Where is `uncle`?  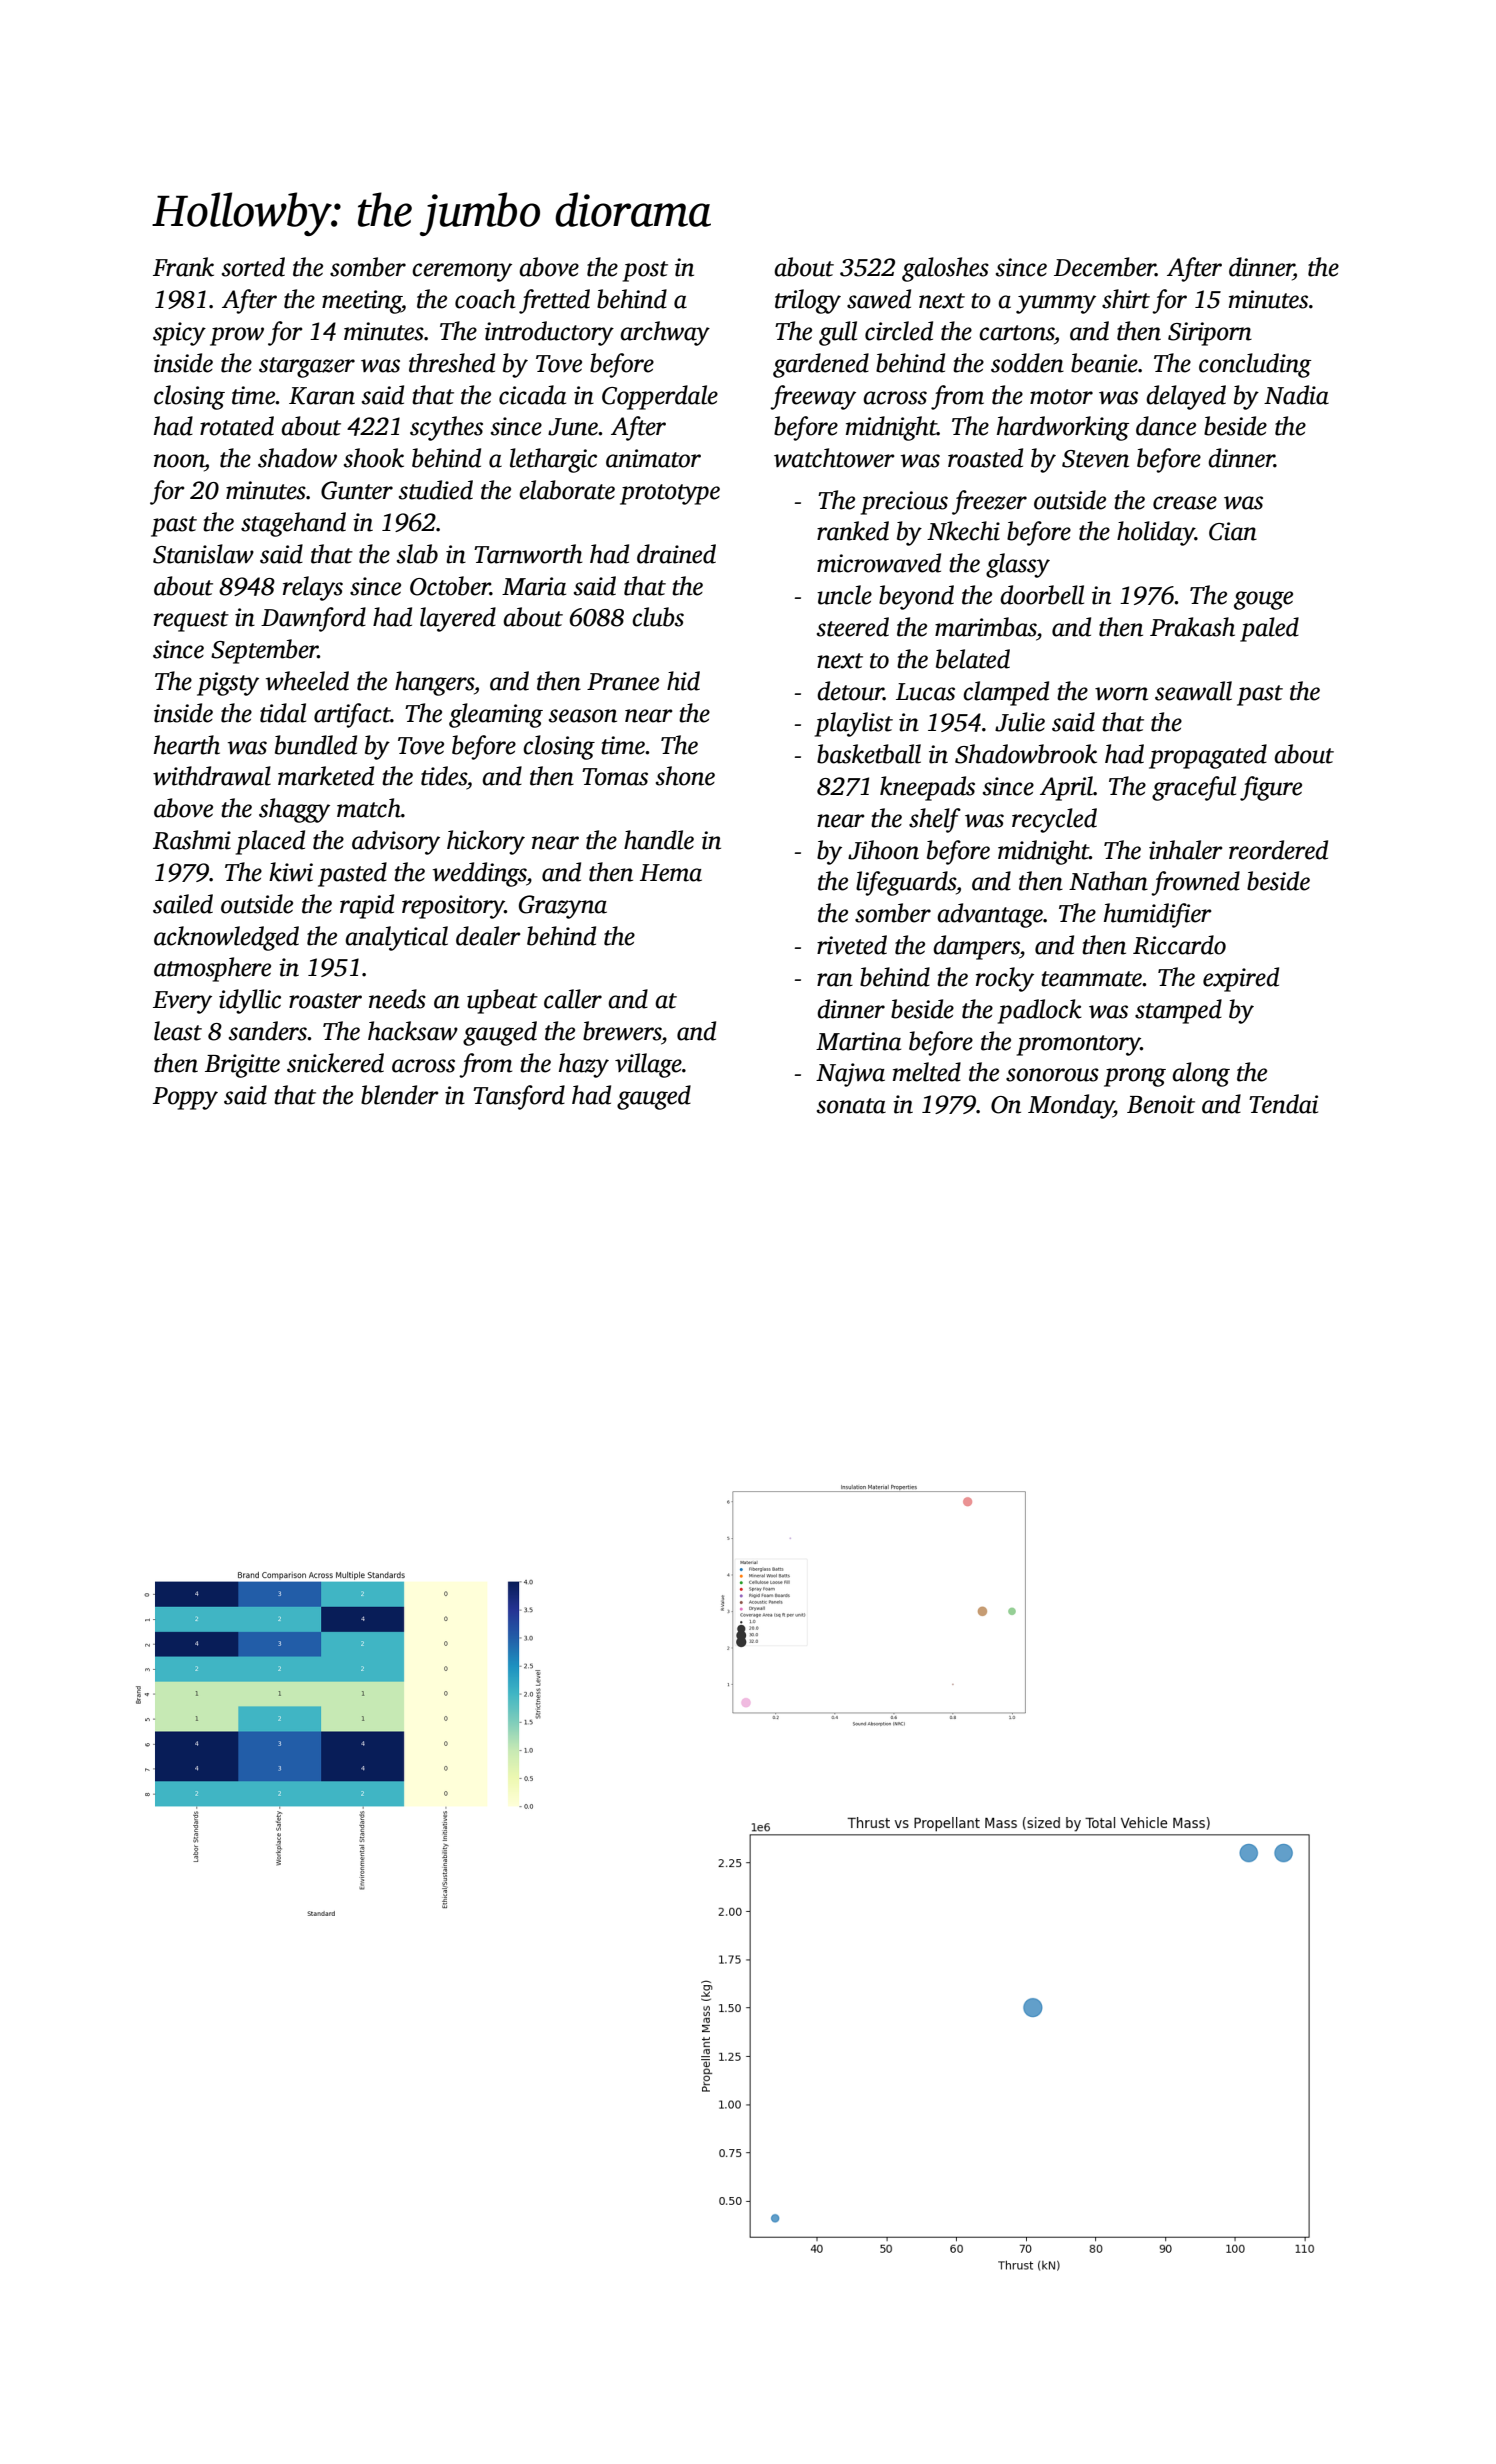
uncle is located at coordinates (844, 595).
